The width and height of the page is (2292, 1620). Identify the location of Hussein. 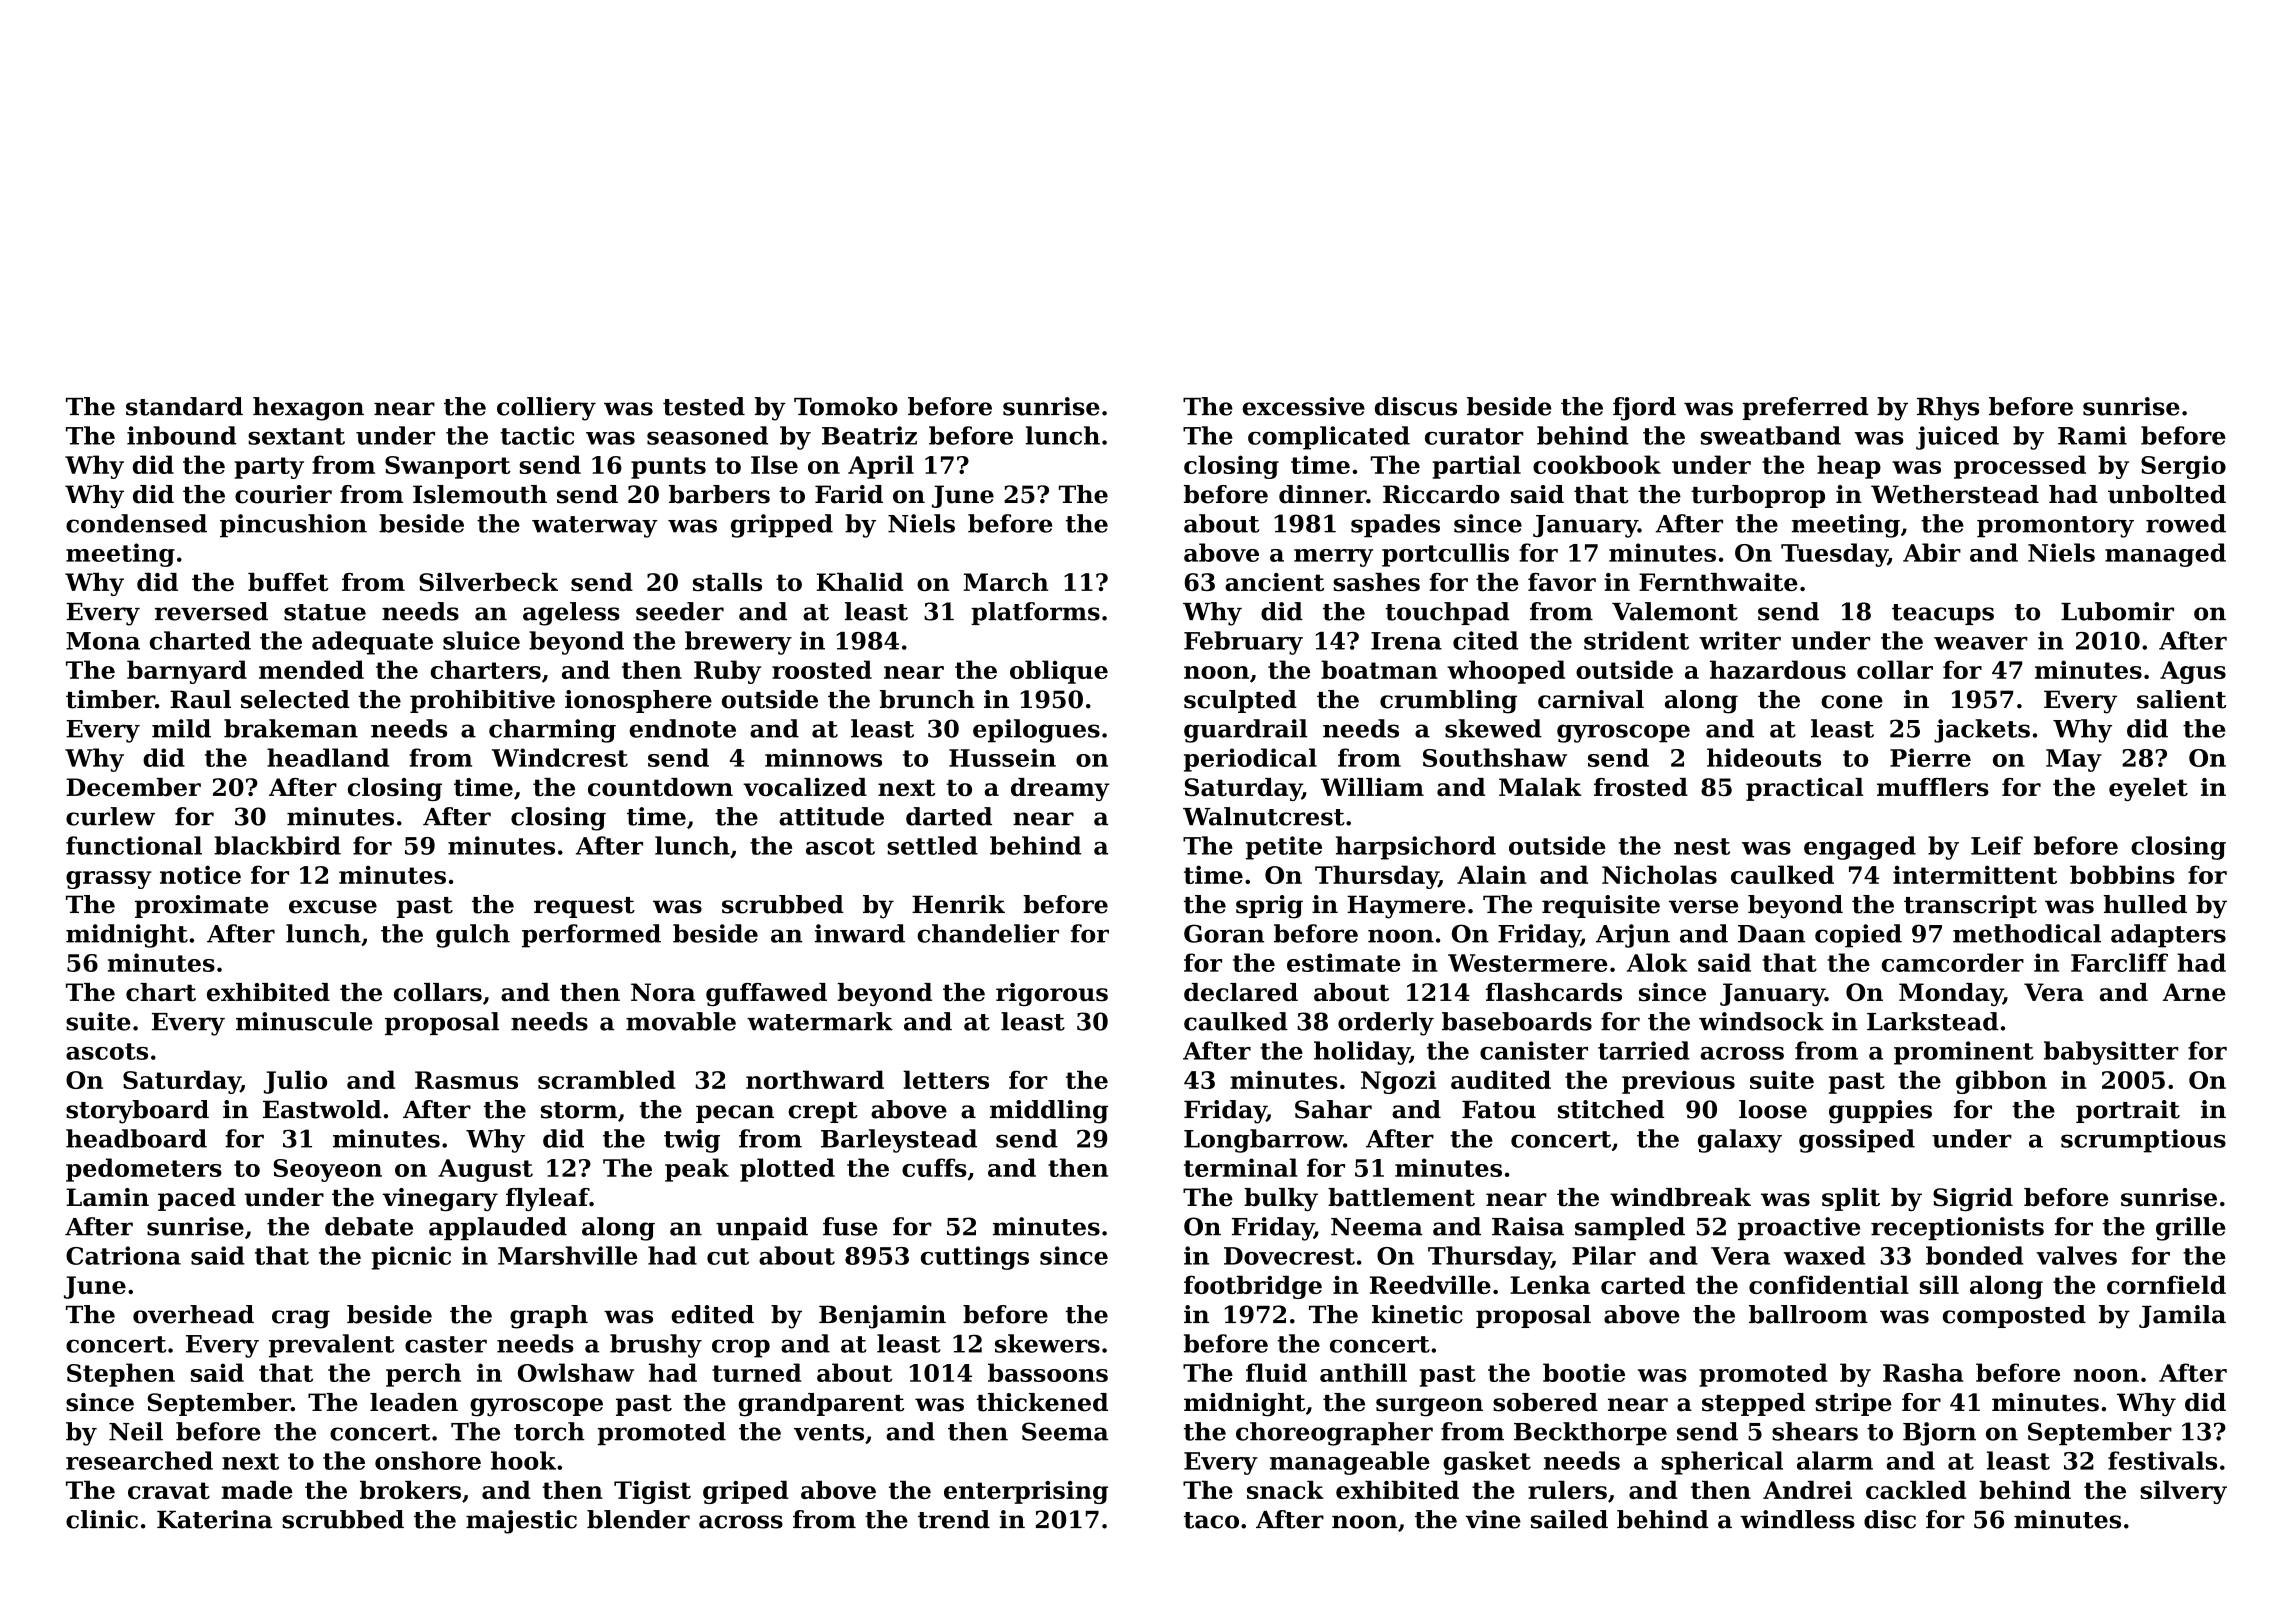
(1002, 757).
